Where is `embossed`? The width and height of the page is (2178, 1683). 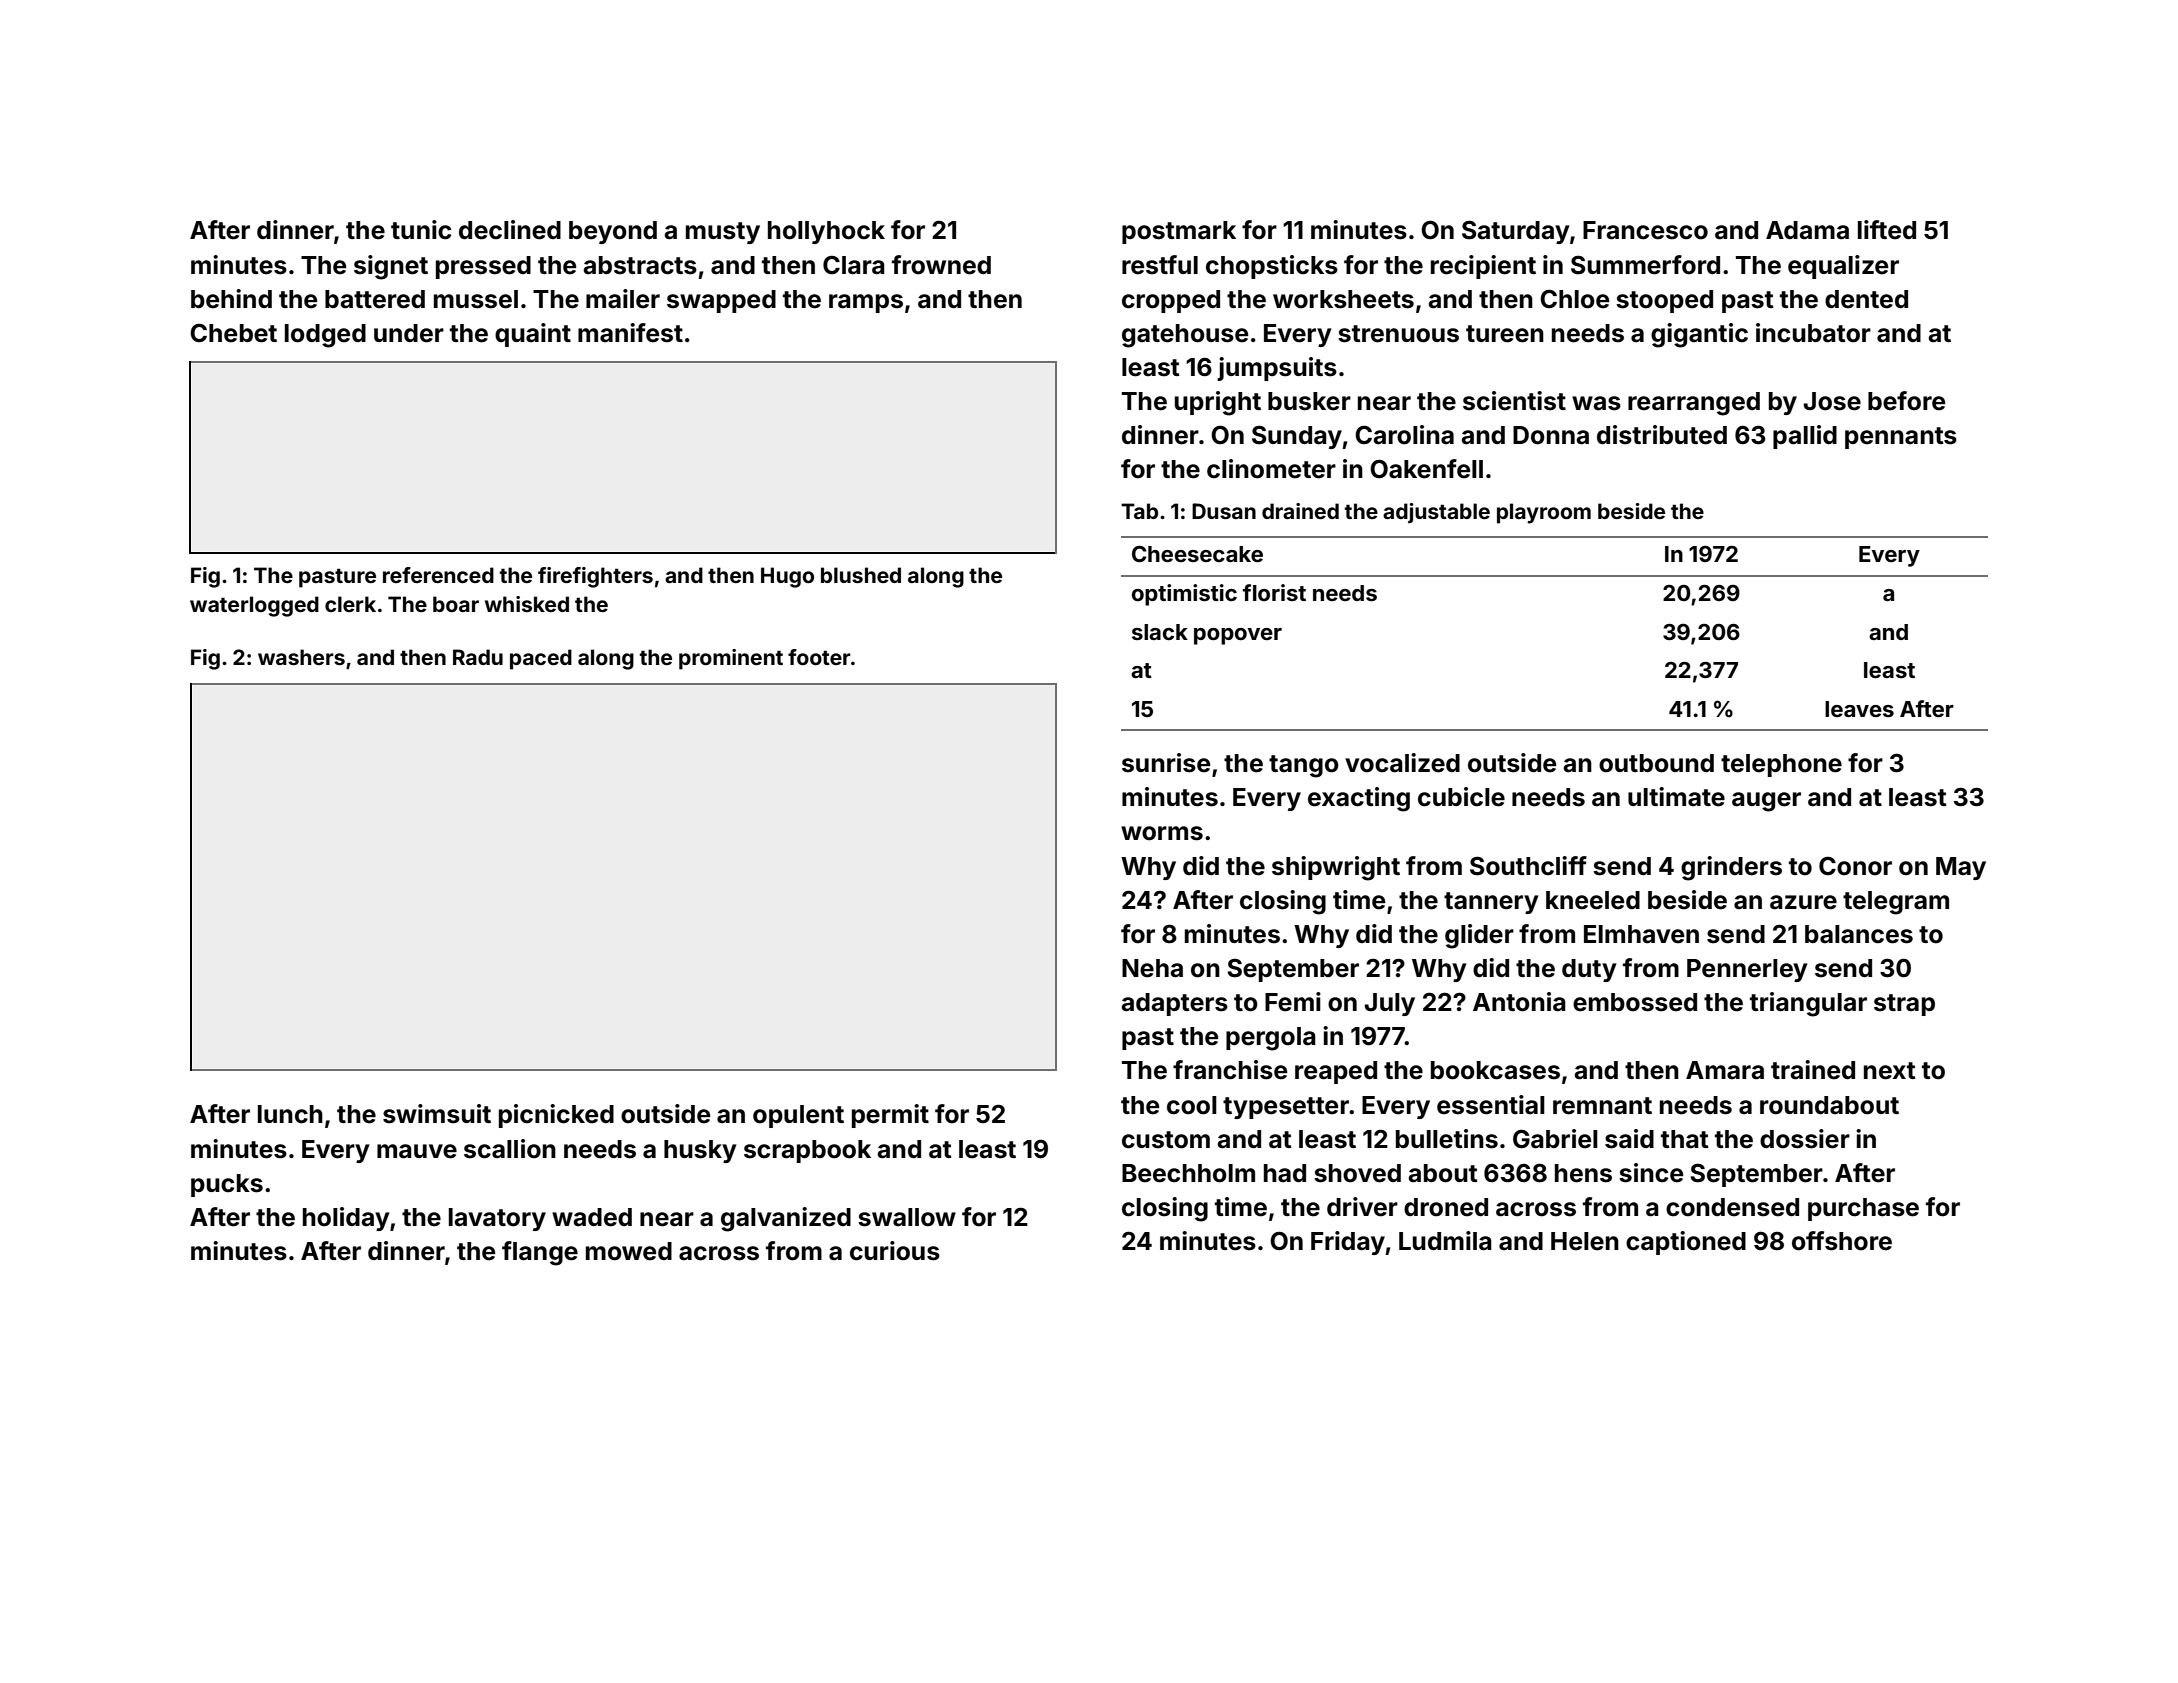
embossed is located at coordinates (1635, 1002).
